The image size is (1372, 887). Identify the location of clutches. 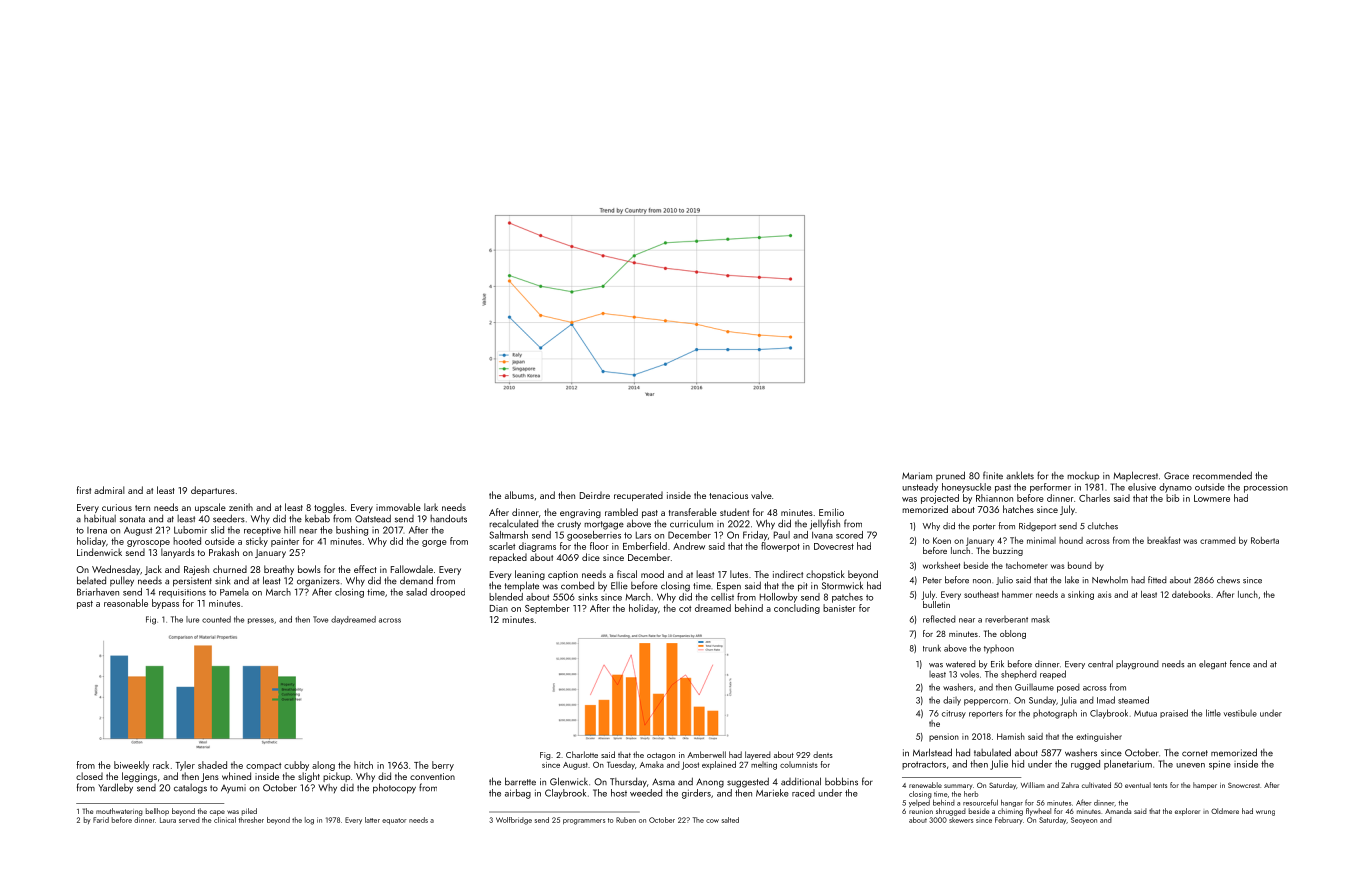
(1103, 526).
